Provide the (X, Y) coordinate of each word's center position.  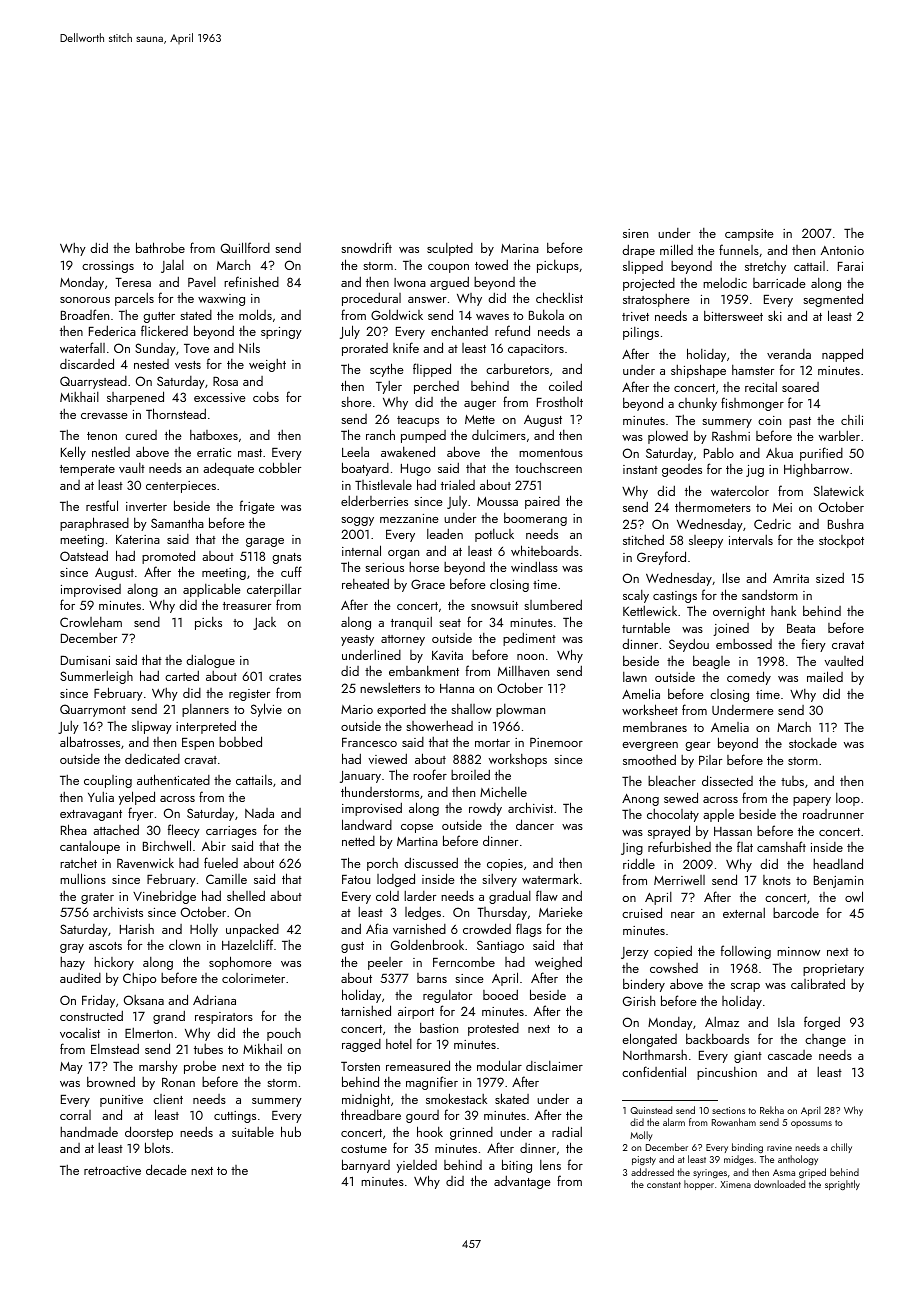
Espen (198, 744)
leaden (445, 533)
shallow (471, 709)
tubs (792, 781)
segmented (833, 300)
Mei (782, 507)
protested (493, 1029)
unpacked (252, 930)
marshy (158, 1067)
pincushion (727, 1073)
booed (500, 994)
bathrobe (160, 247)
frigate (257, 507)
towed (491, 264)
